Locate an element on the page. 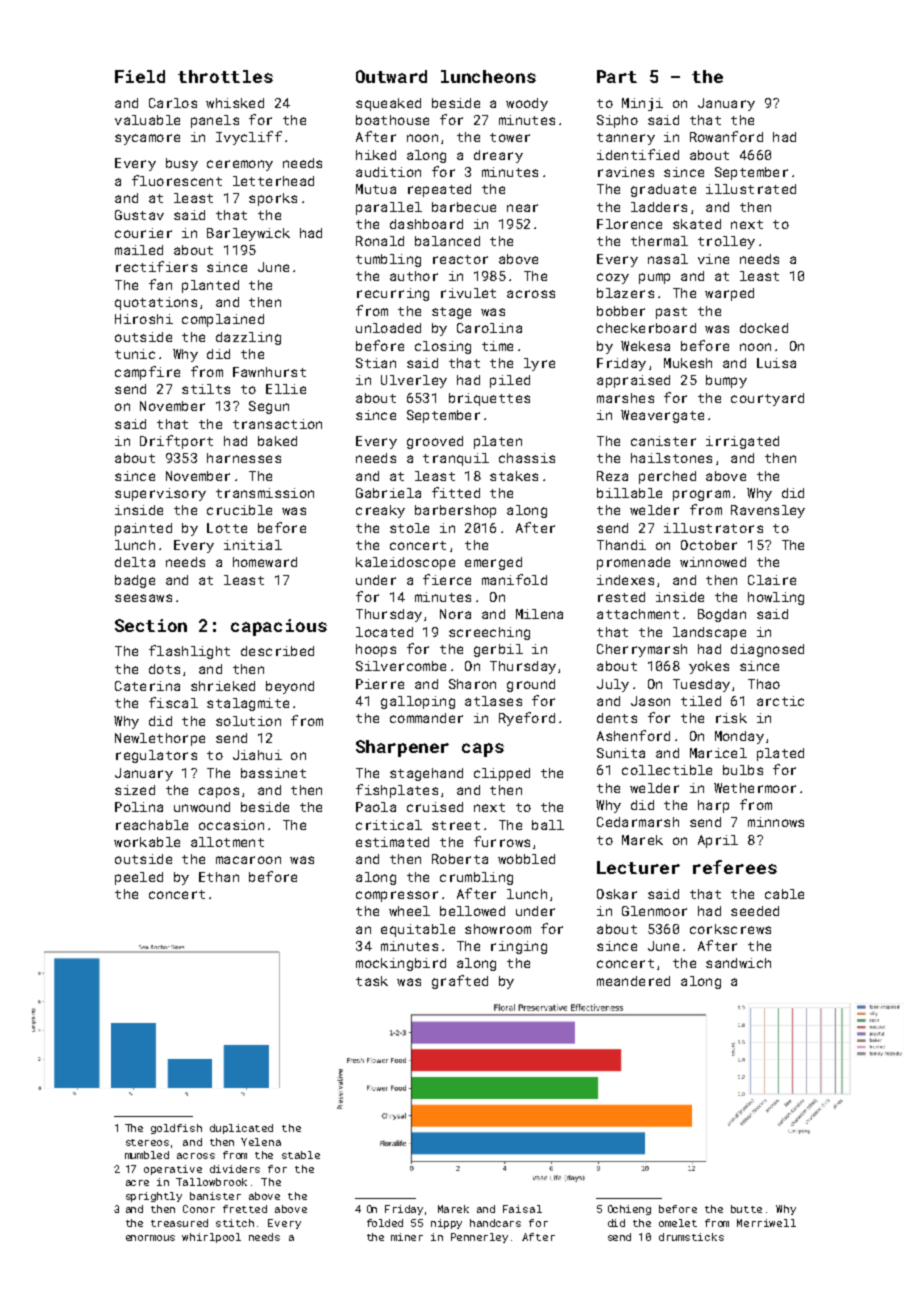 The height and width of the document is (1308, 924). whirlpool is located at coordinates (211, 1238).
